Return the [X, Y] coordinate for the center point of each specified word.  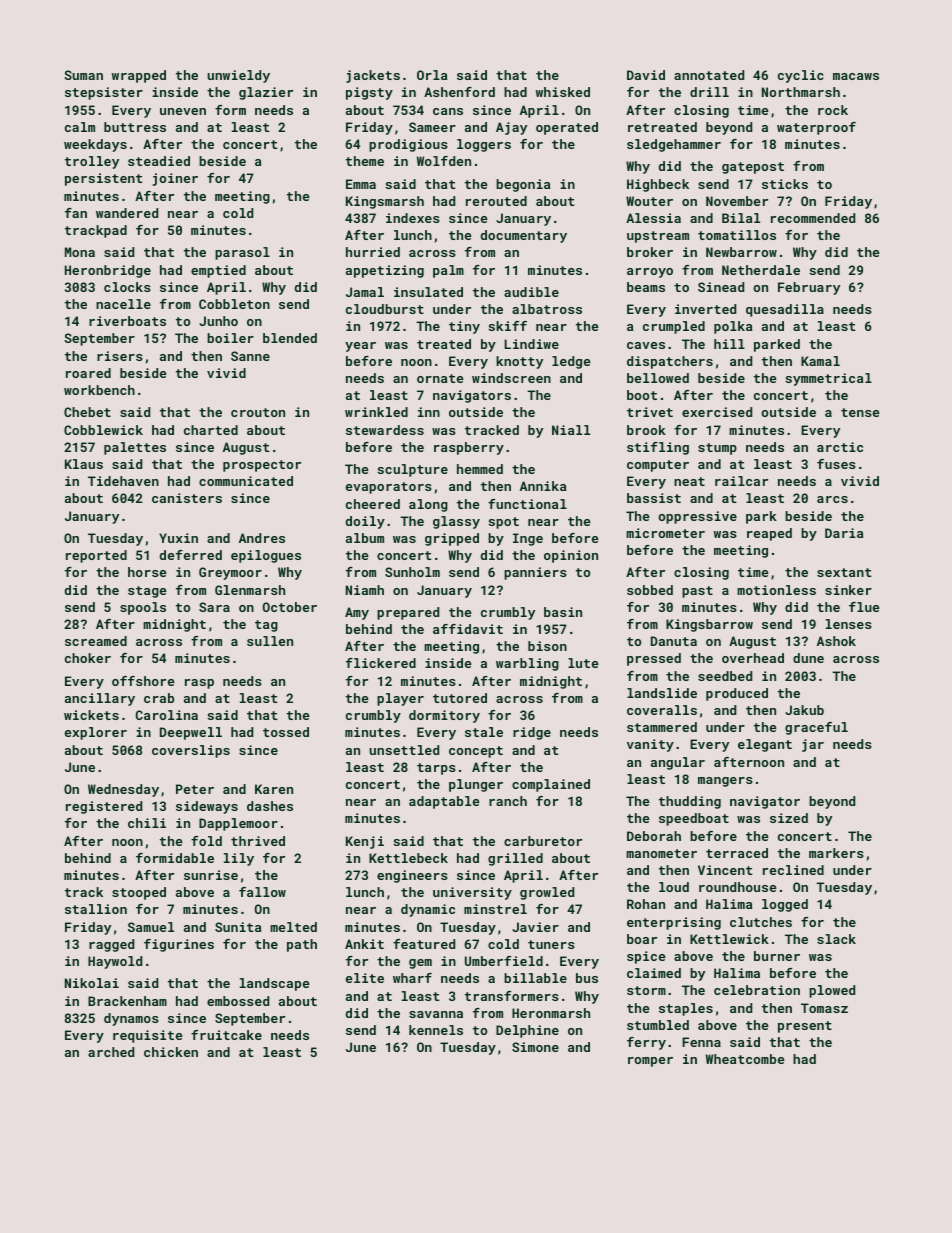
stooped [139, 893]
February [809, 288]
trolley [92, 162]
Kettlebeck [408, 858]
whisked [563, 92]
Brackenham [127, 1001]
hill [729, 344]
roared [88, 373]
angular [678, 763]
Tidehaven [123, 481]
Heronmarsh [551, 1013]
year [360, 347]
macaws [856, 76]
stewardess [385, 430]
